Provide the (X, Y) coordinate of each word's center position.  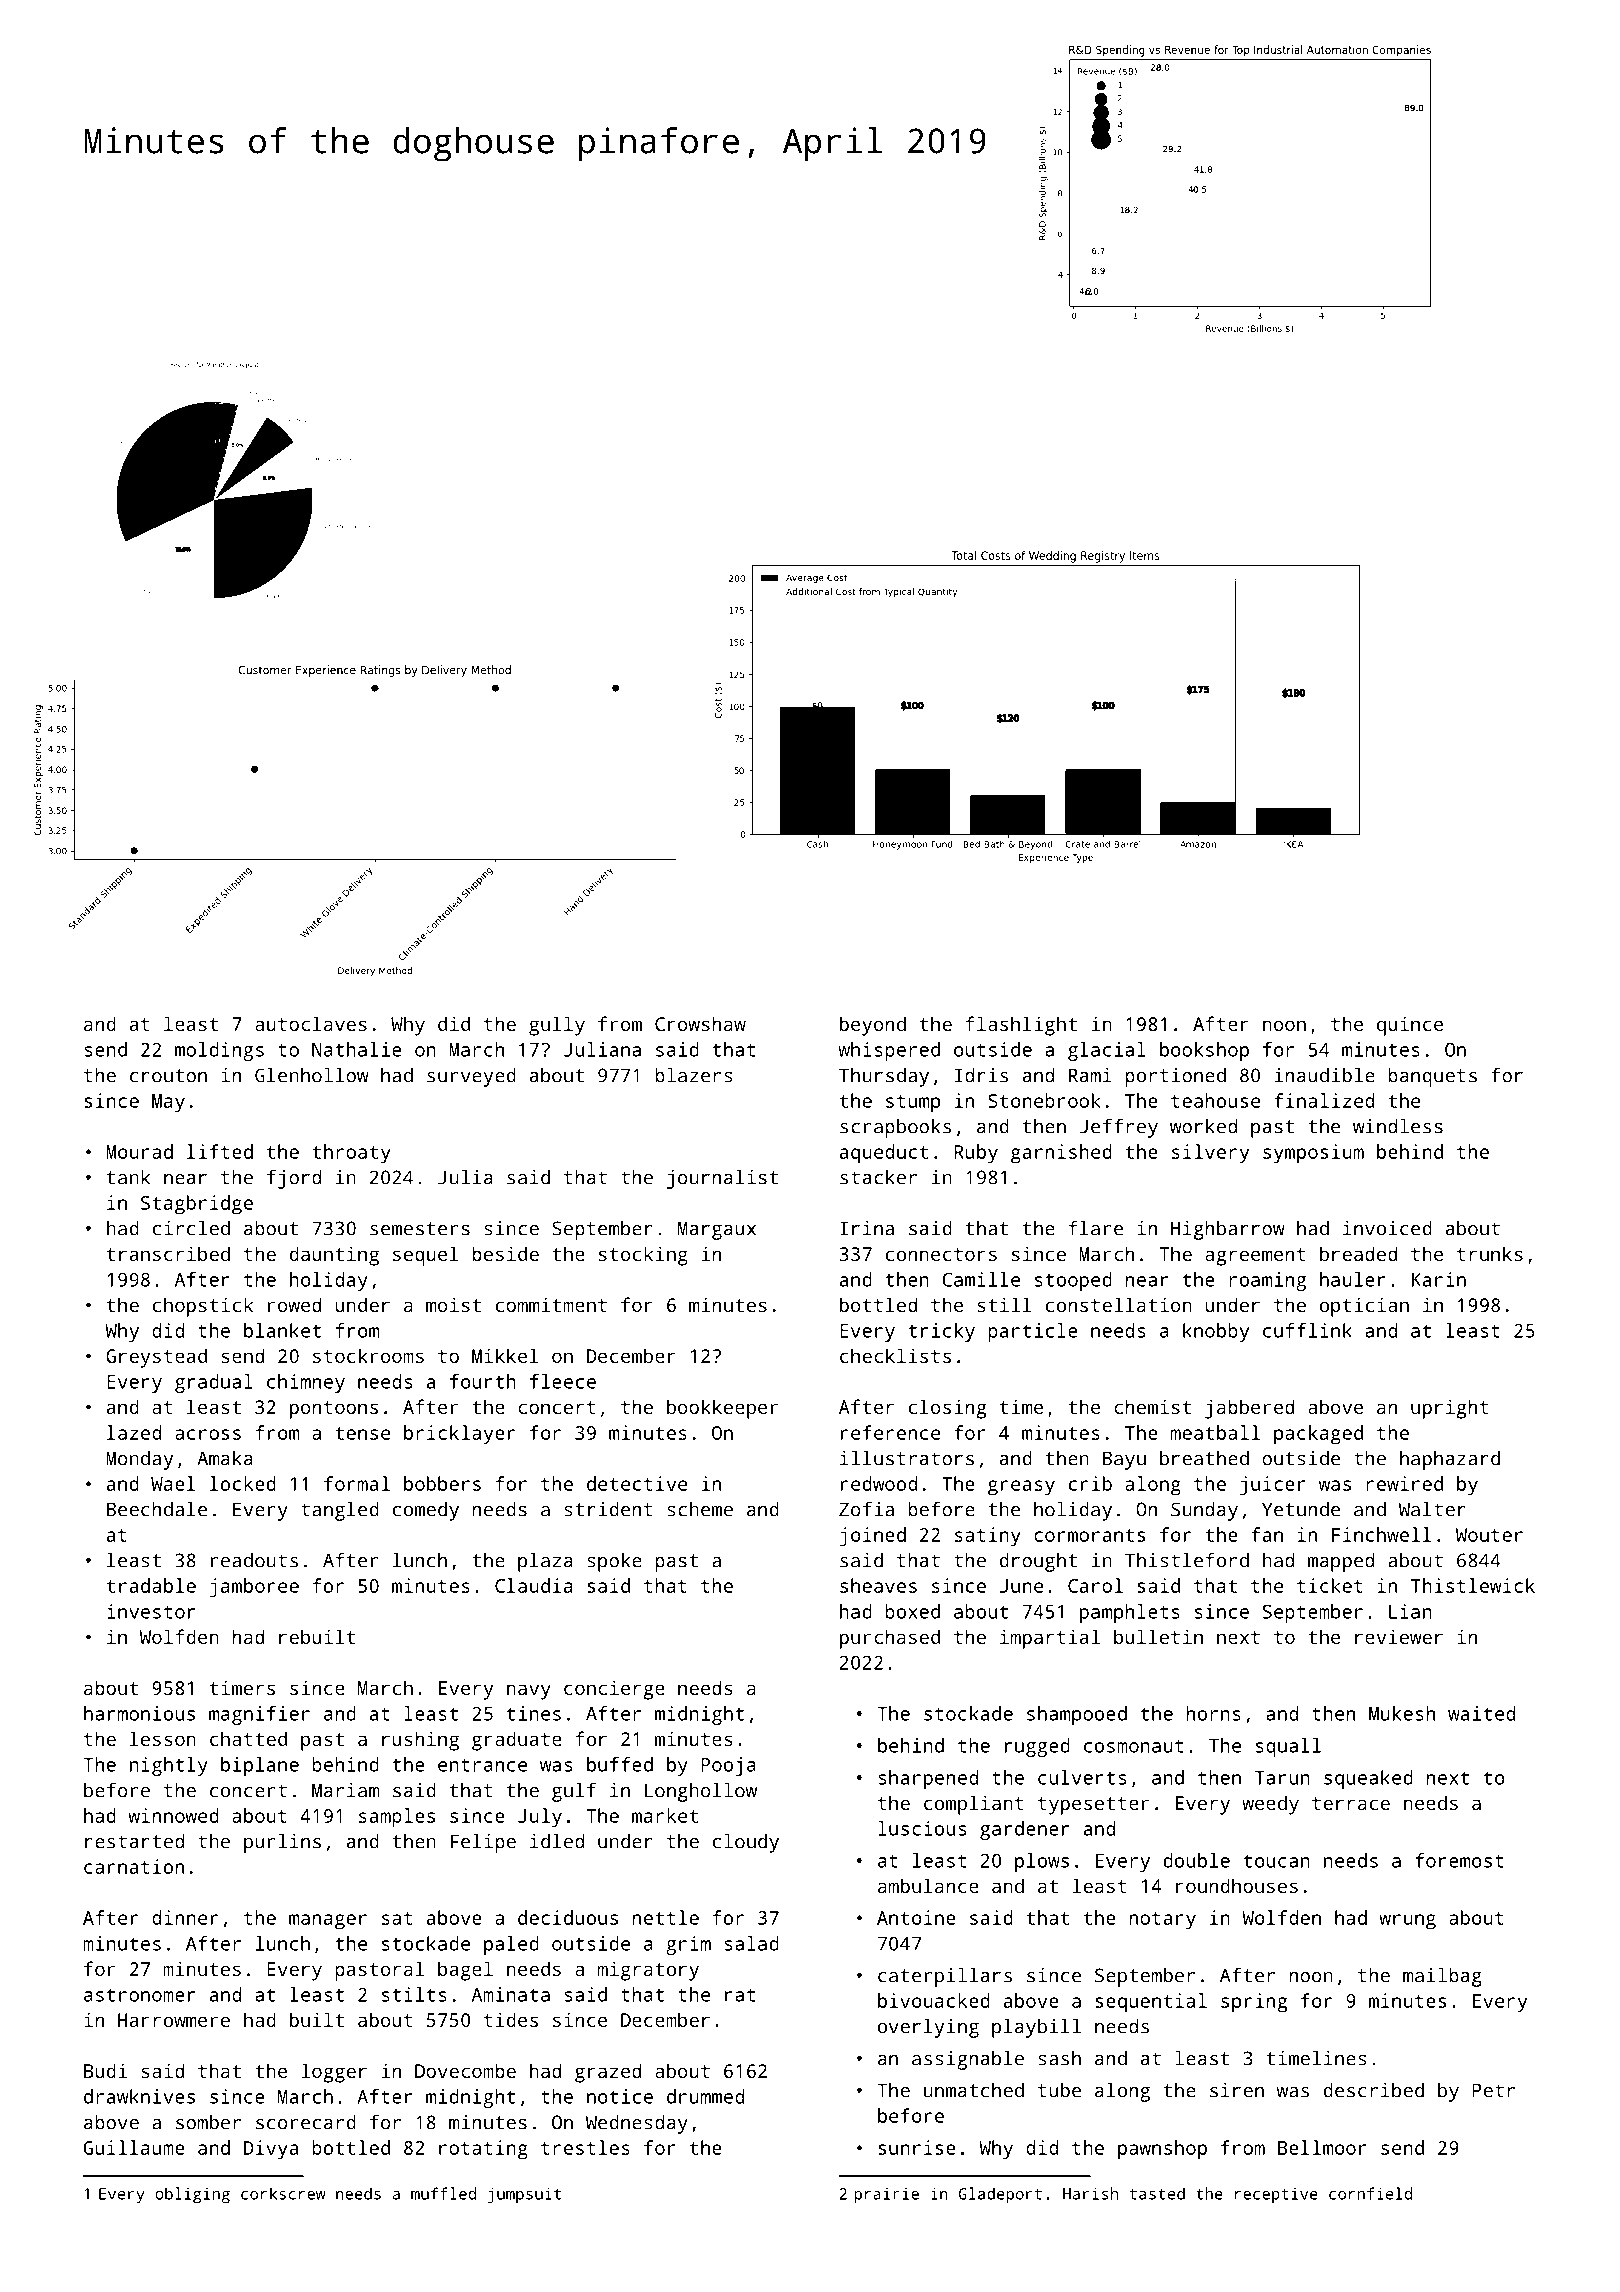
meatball (1215, 1432)
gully (557, 1026)
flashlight (1021, 1026)
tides (511, 2019)
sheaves (878, 1585)
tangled (340, 1511)
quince (1410, 1026)
